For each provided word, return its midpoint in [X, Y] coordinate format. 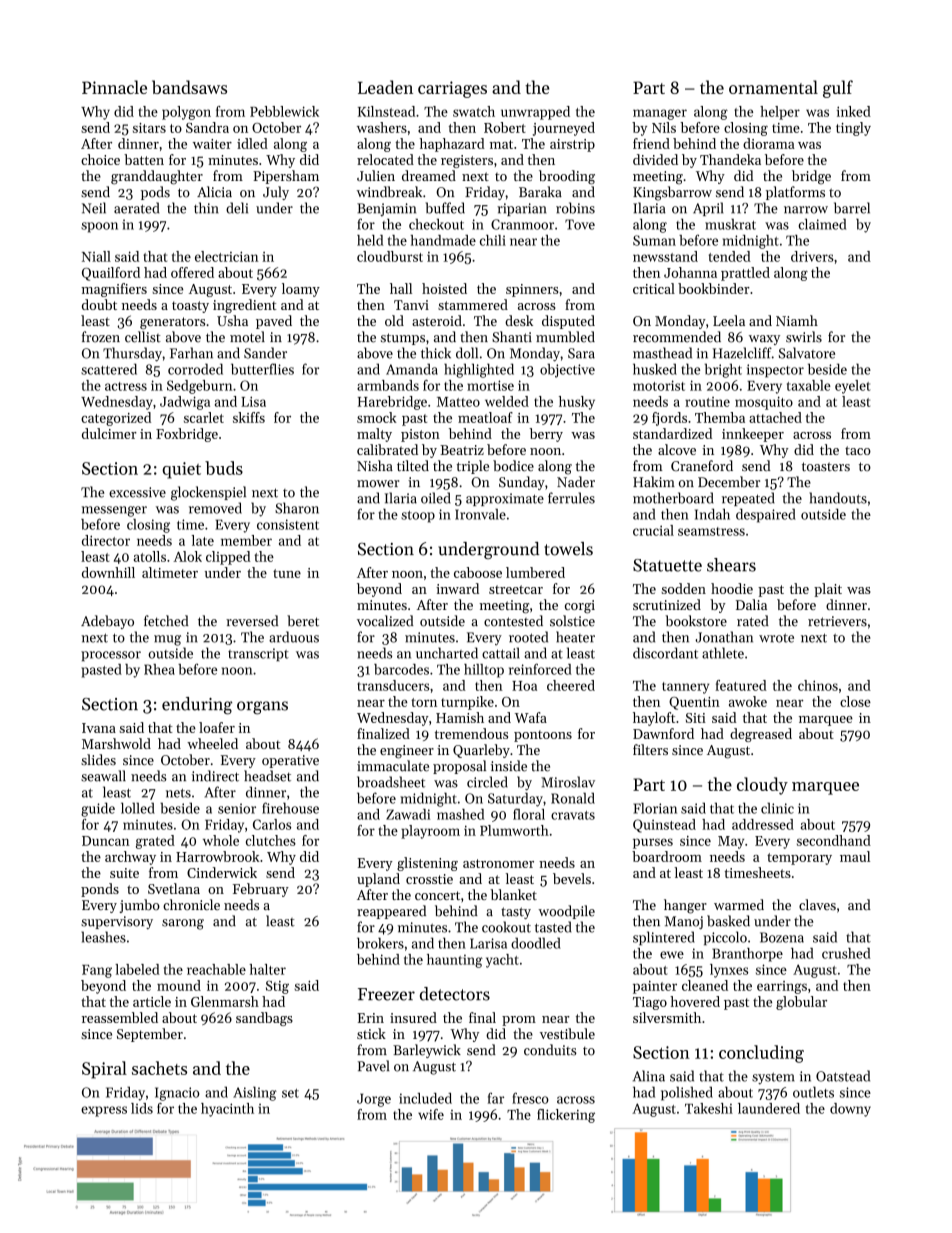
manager [660, 114]
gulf [838, 89]
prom [519, 1021]
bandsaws [189, 87]
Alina [649, 1076]
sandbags [264, 1019]
